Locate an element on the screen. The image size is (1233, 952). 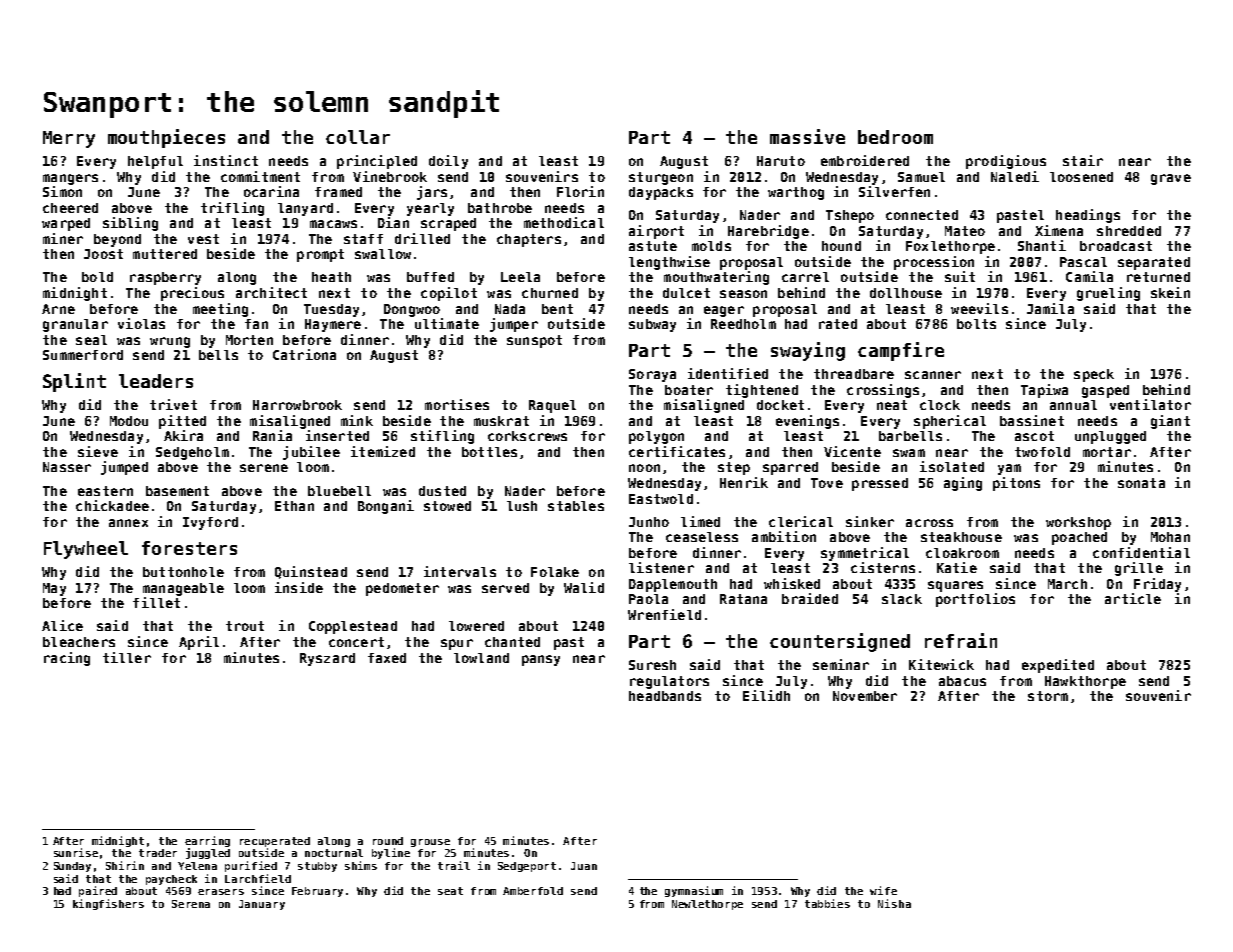
Vinebrook is located at coordinates (390, 176).
